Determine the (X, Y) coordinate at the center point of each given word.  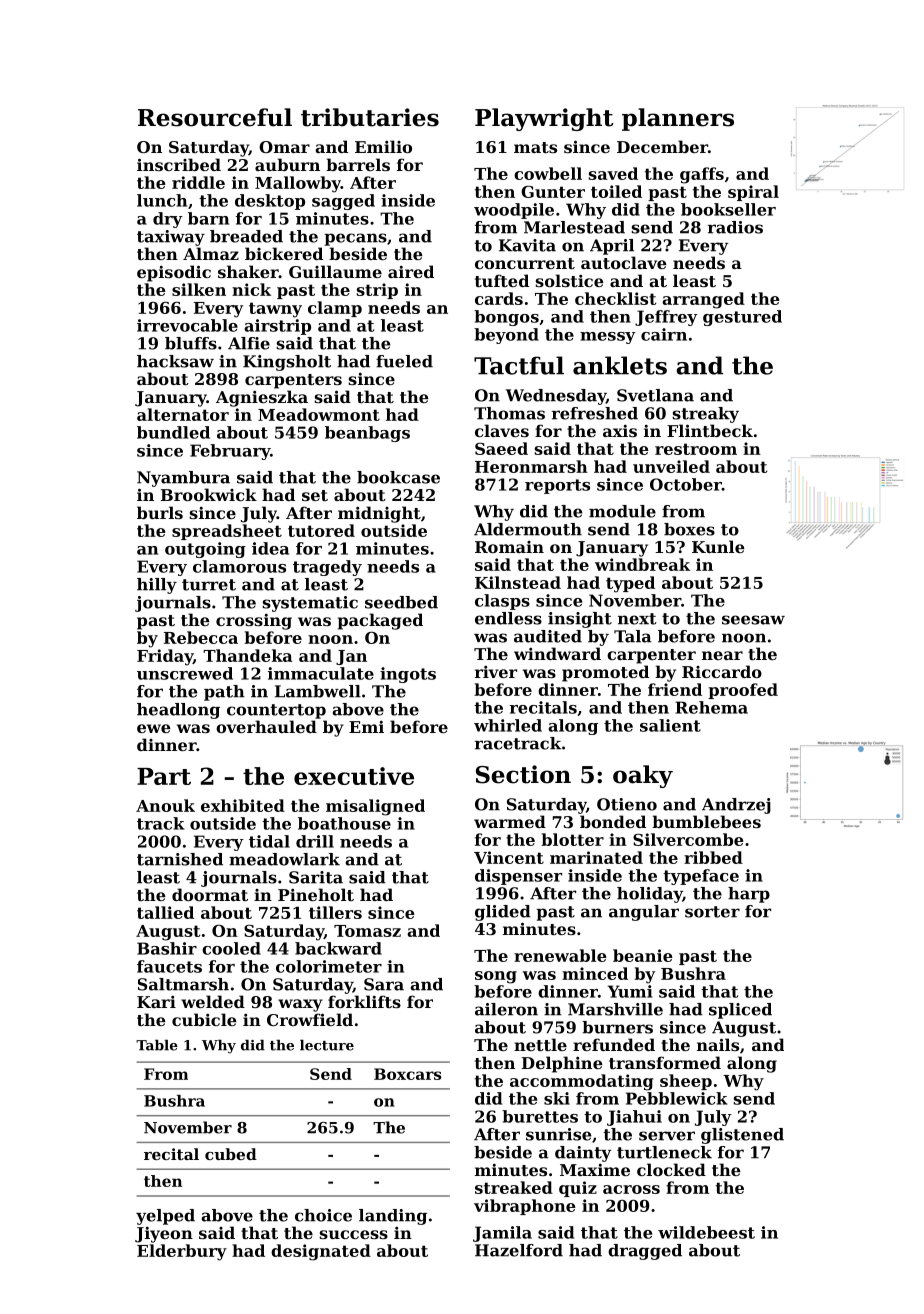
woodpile (514, 211)
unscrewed (185, 673)
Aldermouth (528, 529)
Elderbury (182, 1252)
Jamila (502, 1234)
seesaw (753, 620)
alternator (183, 414)
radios (735, 227)
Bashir (167, 948)
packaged (380, 621)
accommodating (582, 1082)
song (496, 977)
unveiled (671, 466)
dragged (645, 1252)
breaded (246, 236)
